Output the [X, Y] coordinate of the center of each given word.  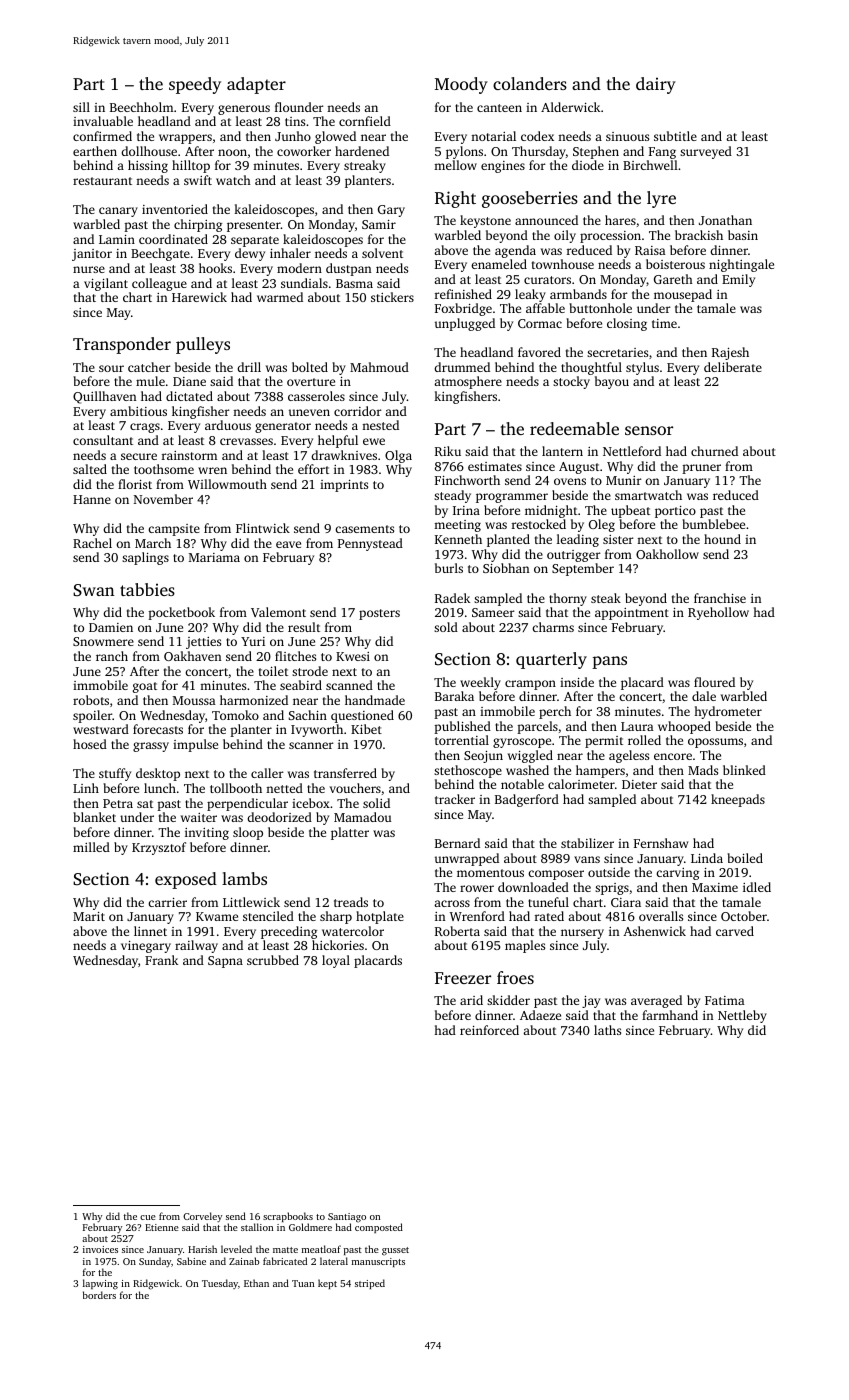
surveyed [706, 152]
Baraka [454, 696]
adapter [256, 85]
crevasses [246, 441]
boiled [745, 858]
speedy [195, 85]
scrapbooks [288, 1217]
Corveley [202, 1217]
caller [267, 773]
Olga [398, 456]
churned [714, 451]
